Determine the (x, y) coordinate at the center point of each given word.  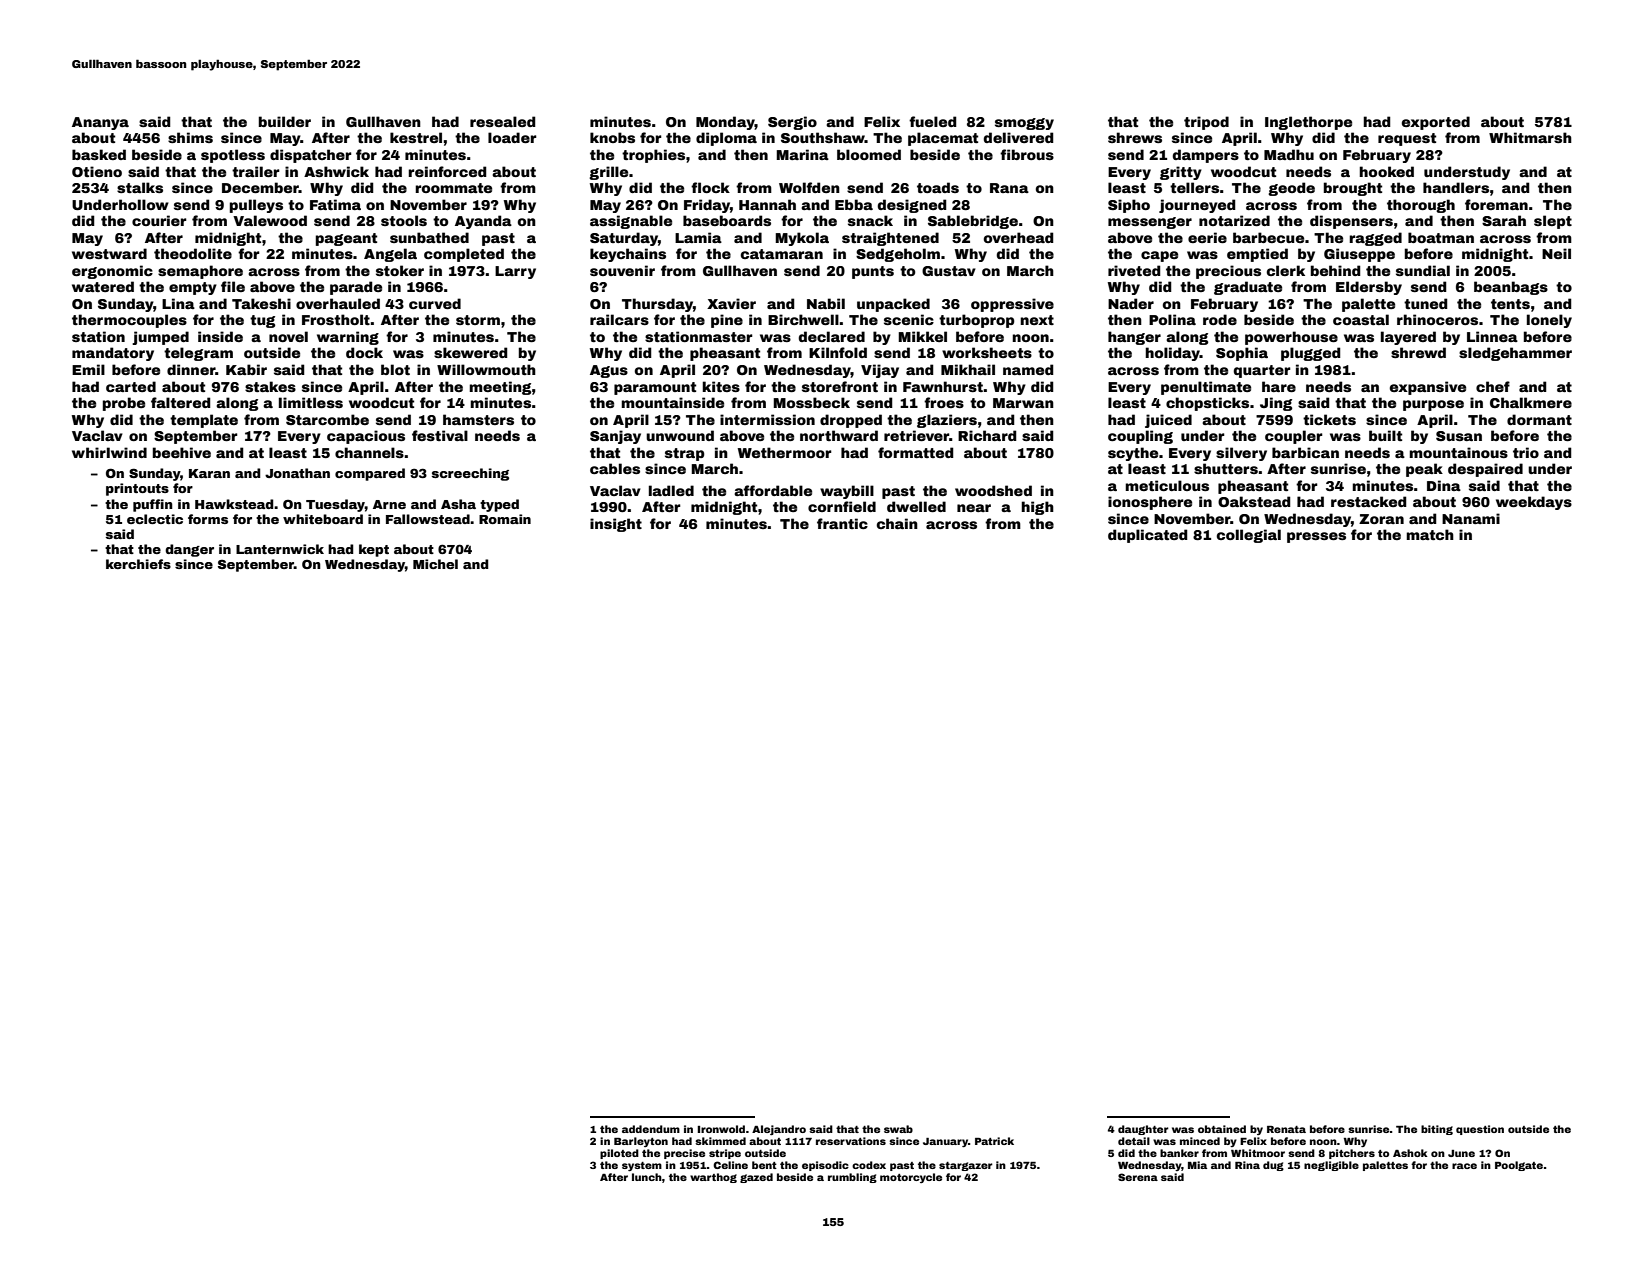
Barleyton (641, 1142)
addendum (651, 1129)
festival (440, 435)
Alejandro (779, 1130)
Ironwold (721, 1129)
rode (1220, 319)
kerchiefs (138, 564)
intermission (767, 419)
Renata (1286, 1129)
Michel (435, 564)
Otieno (97, 171)
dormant (1539, 419)
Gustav (949, 271)
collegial (1249, 536)
